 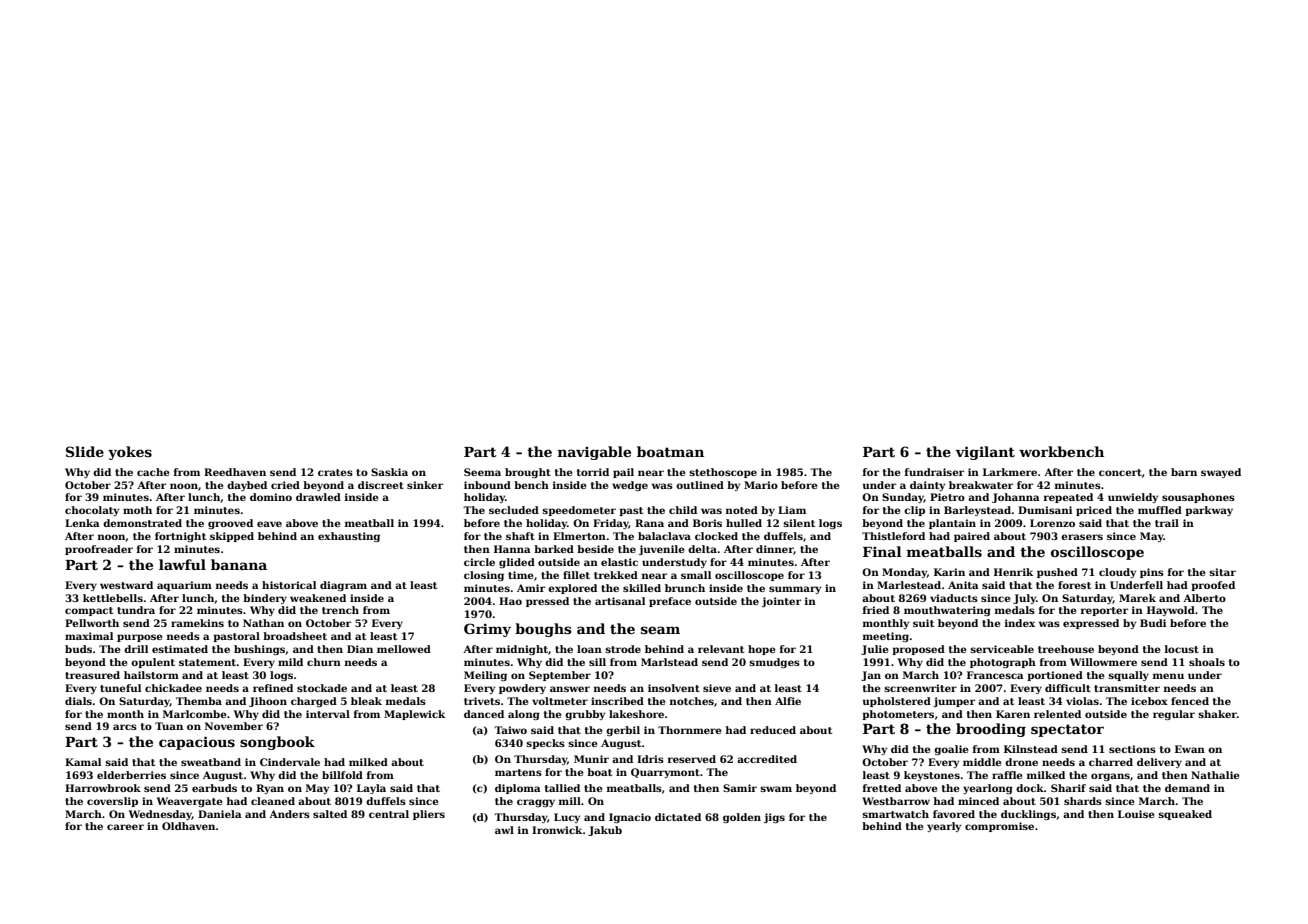 What do you see at coordinates (89, 636) in the screenshot?
I see `maximal` at bounding box center [89, 636].
